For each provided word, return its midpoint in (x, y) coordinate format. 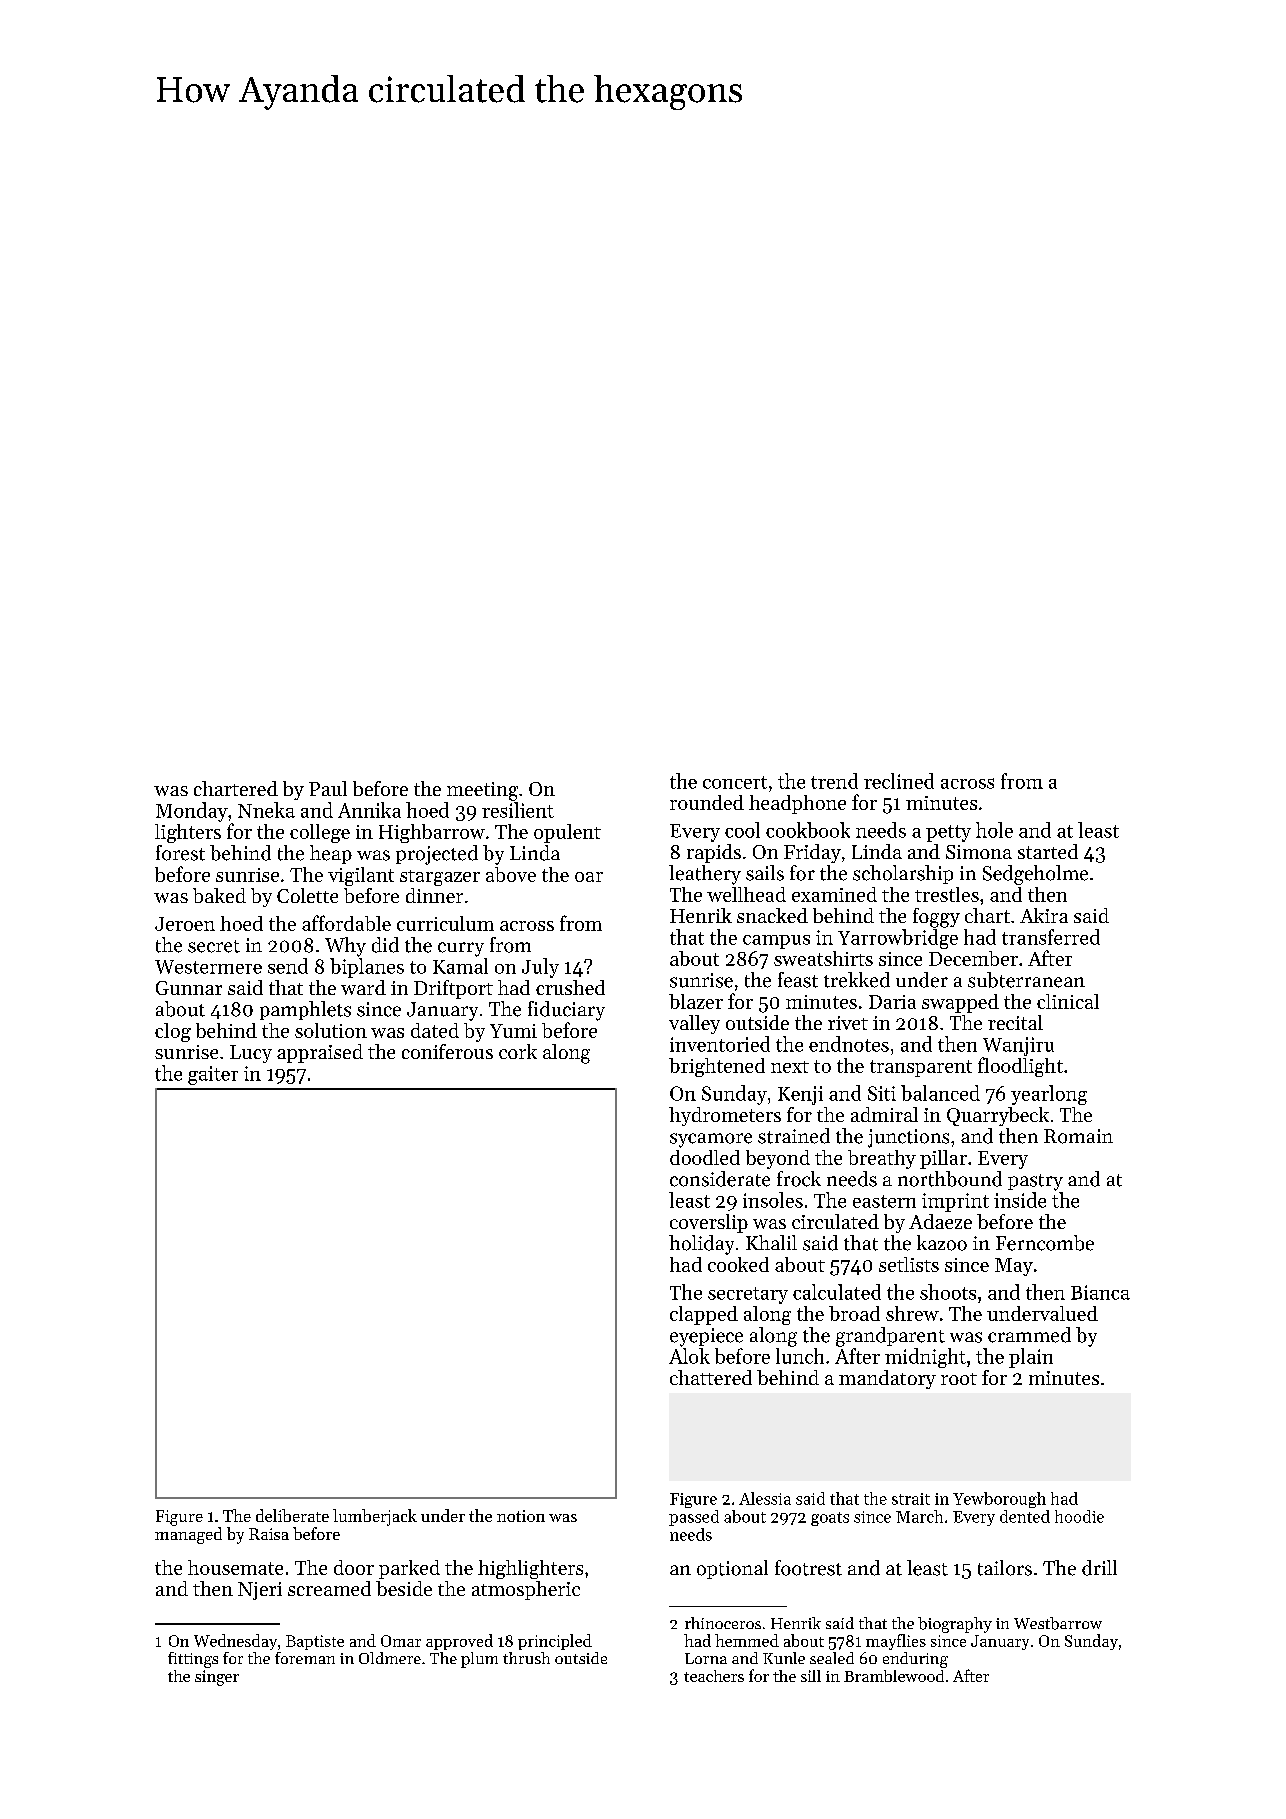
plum (479, 1660)
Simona (979, 852)
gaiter (213, 1075)
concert (735, 782)
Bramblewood (894, 1676)
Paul (328, 788)
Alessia (765, 1498)
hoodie (1079, 1516)
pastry (1035, 1182)
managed (188, 1535)
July (540, 968)
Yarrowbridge (898, 939)
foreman (305, 1658)
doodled (705, 1157)
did (385, 945)
